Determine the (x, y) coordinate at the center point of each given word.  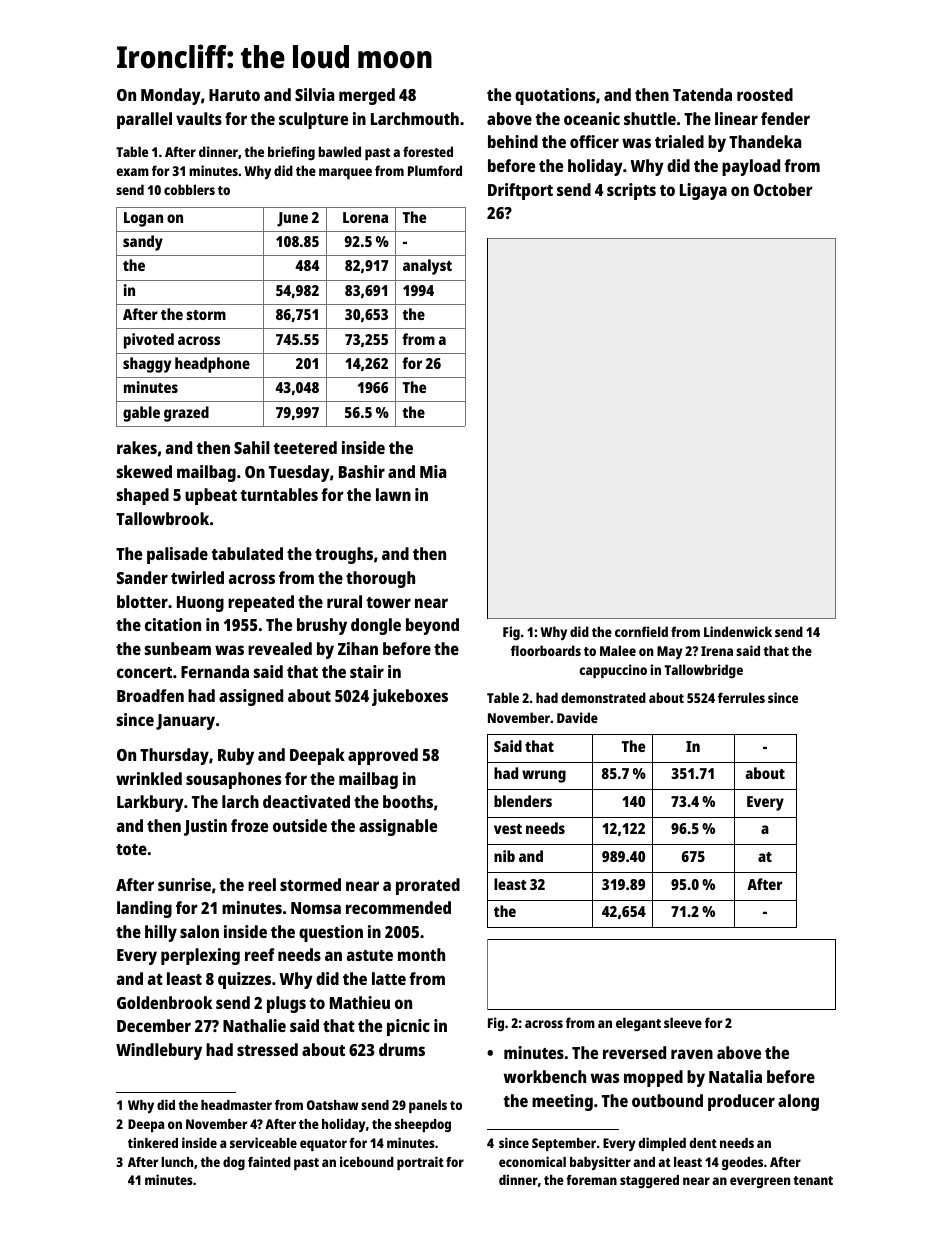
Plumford (435, 170)
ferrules (741, 697)
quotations (555, 96)
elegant (638, 1024)
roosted (765, 94)
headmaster (236, 1105)
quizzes (244, 980)
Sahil (252, 447)
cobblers (189, 189)
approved (383, 756)
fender (785, 118)
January (185, 722)
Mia (433, 471)
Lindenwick (738, 631)
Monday (171, 96)
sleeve (683, 1022)
